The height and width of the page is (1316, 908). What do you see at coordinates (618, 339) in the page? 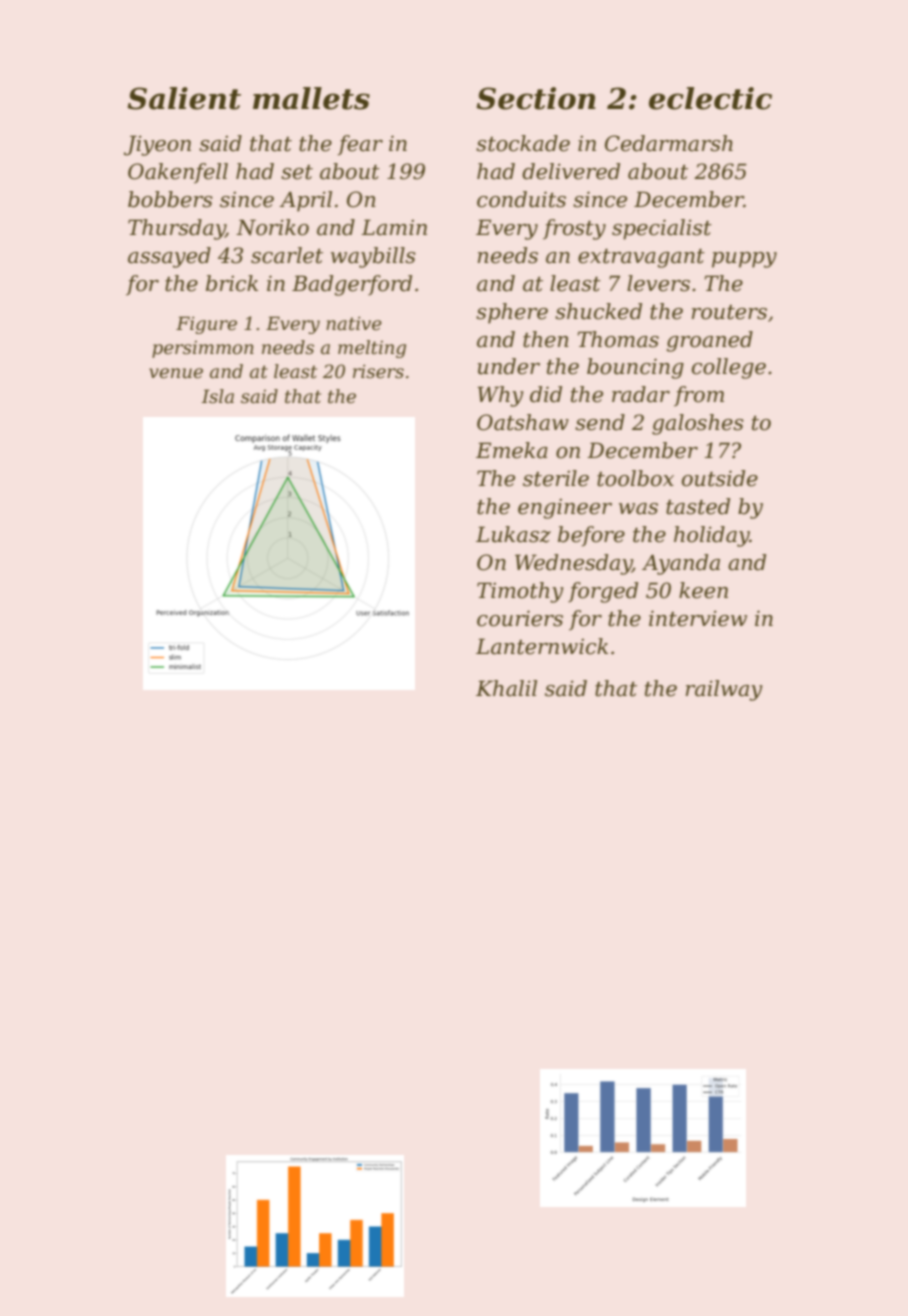
I see `Thomas` at bounding box center [618, 339].
